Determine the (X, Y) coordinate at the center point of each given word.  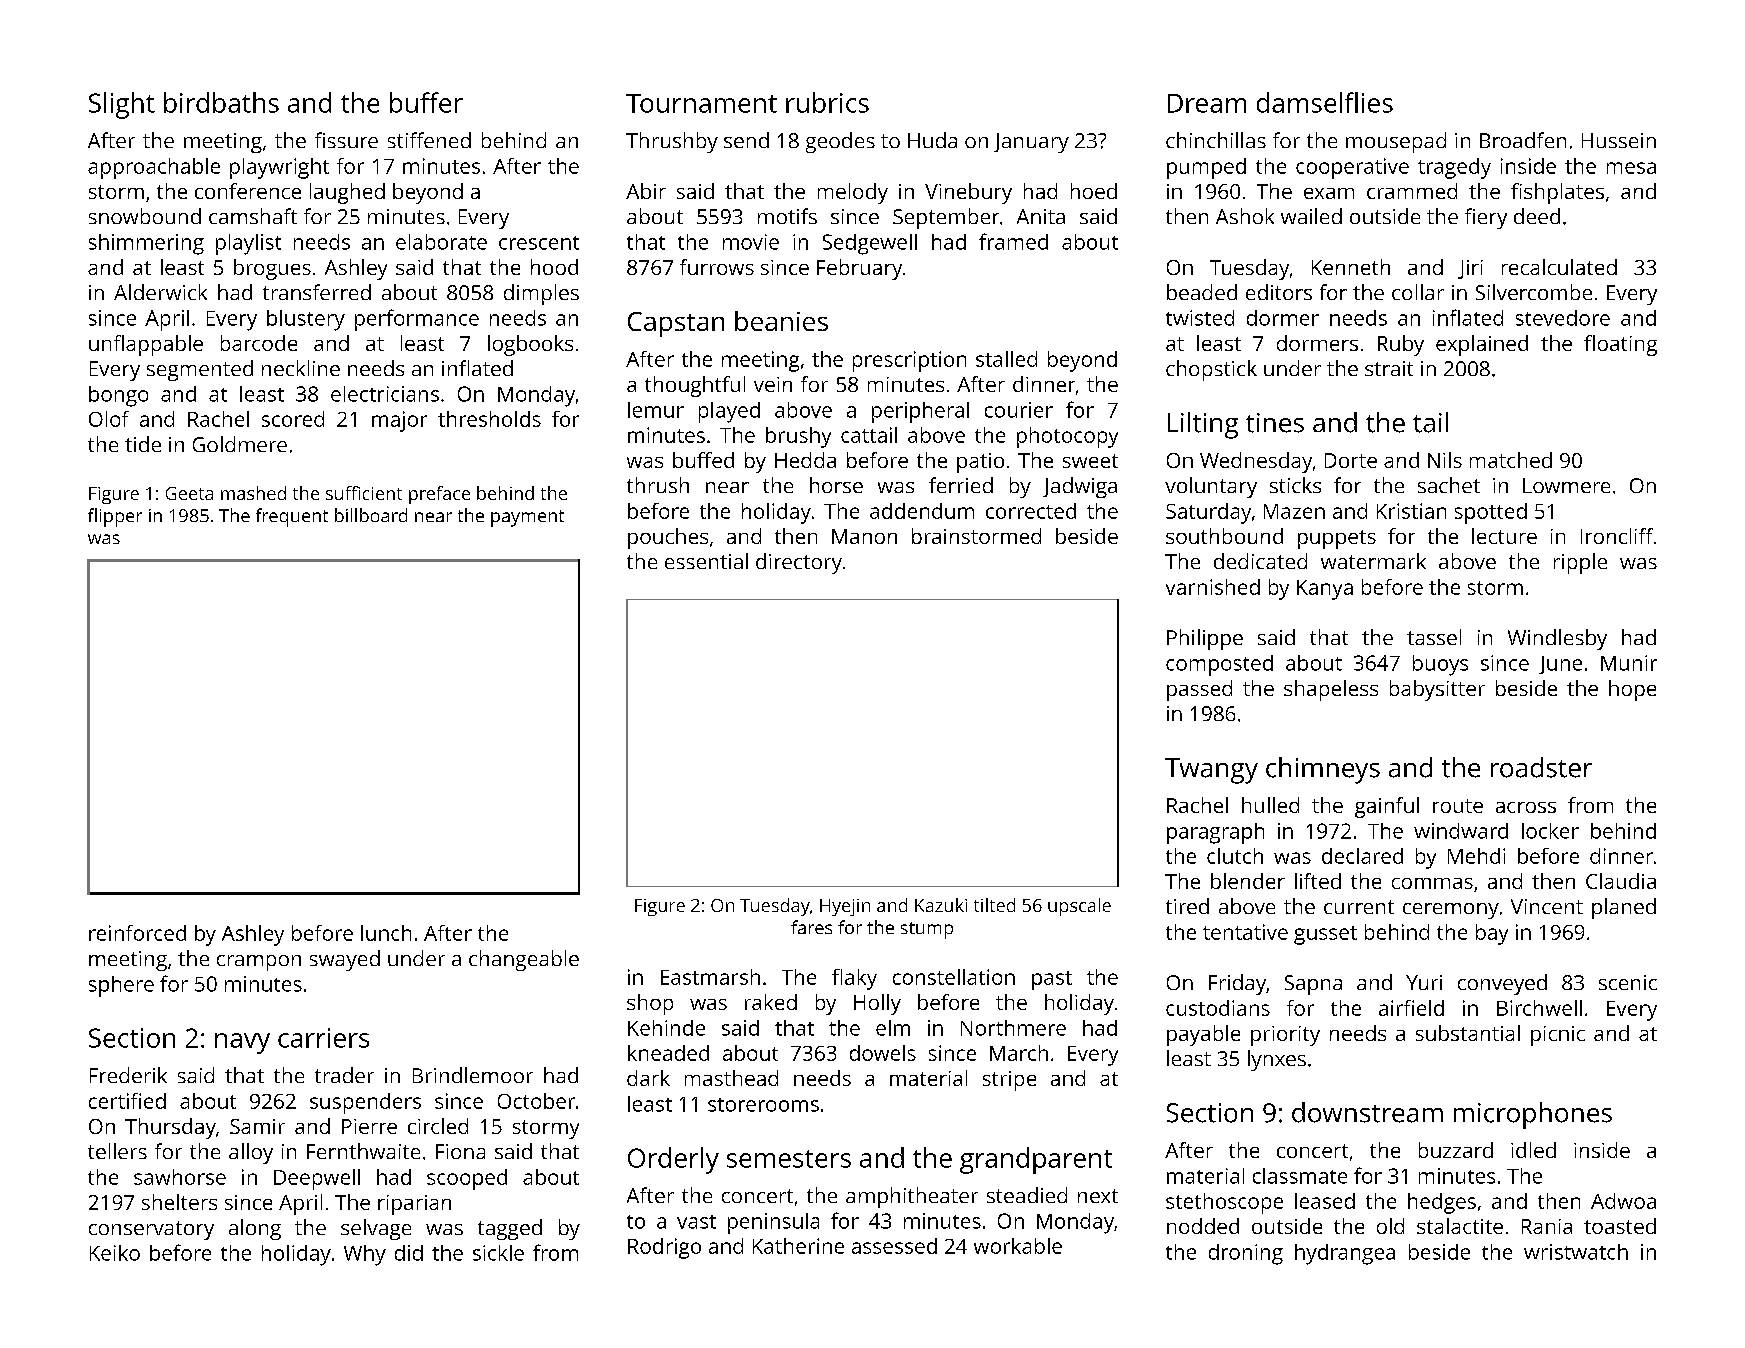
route (1458, 806)
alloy (251, 1153)
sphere (121, 986)
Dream (1207, 103)
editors (1279, 292)
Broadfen (1523, 140)
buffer (426, 102)
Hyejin (845, 907)
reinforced (137, 933)
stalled (1006, 359)
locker (1550, 831)
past (1052, 980)
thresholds (489, 419)
